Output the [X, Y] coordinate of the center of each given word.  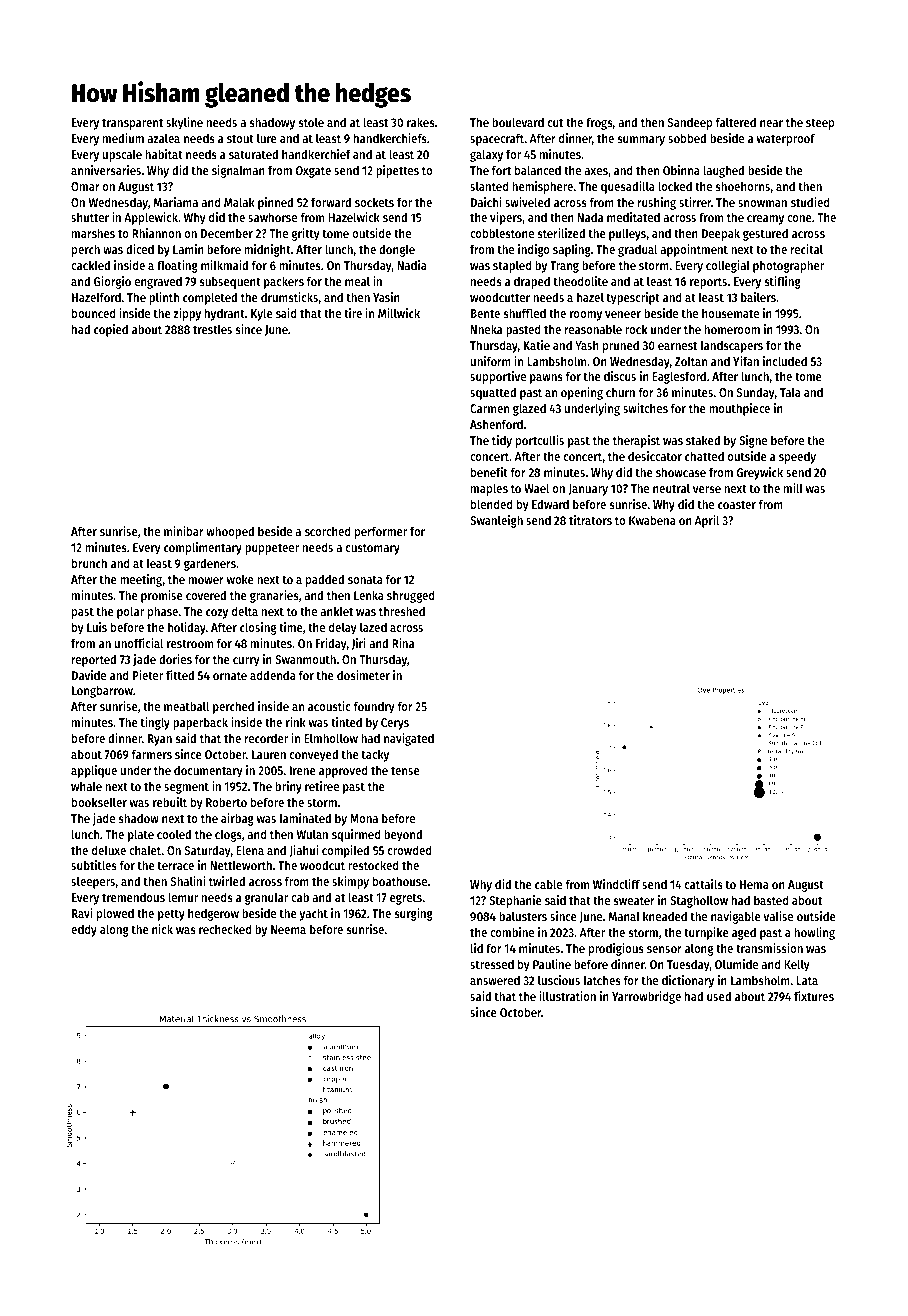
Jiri [359, 644]
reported [94, 660]
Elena [250, 850]
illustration [567, 996]
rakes [421, 122]
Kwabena [652, 520]
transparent [132, 124]
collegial [728, 266]
